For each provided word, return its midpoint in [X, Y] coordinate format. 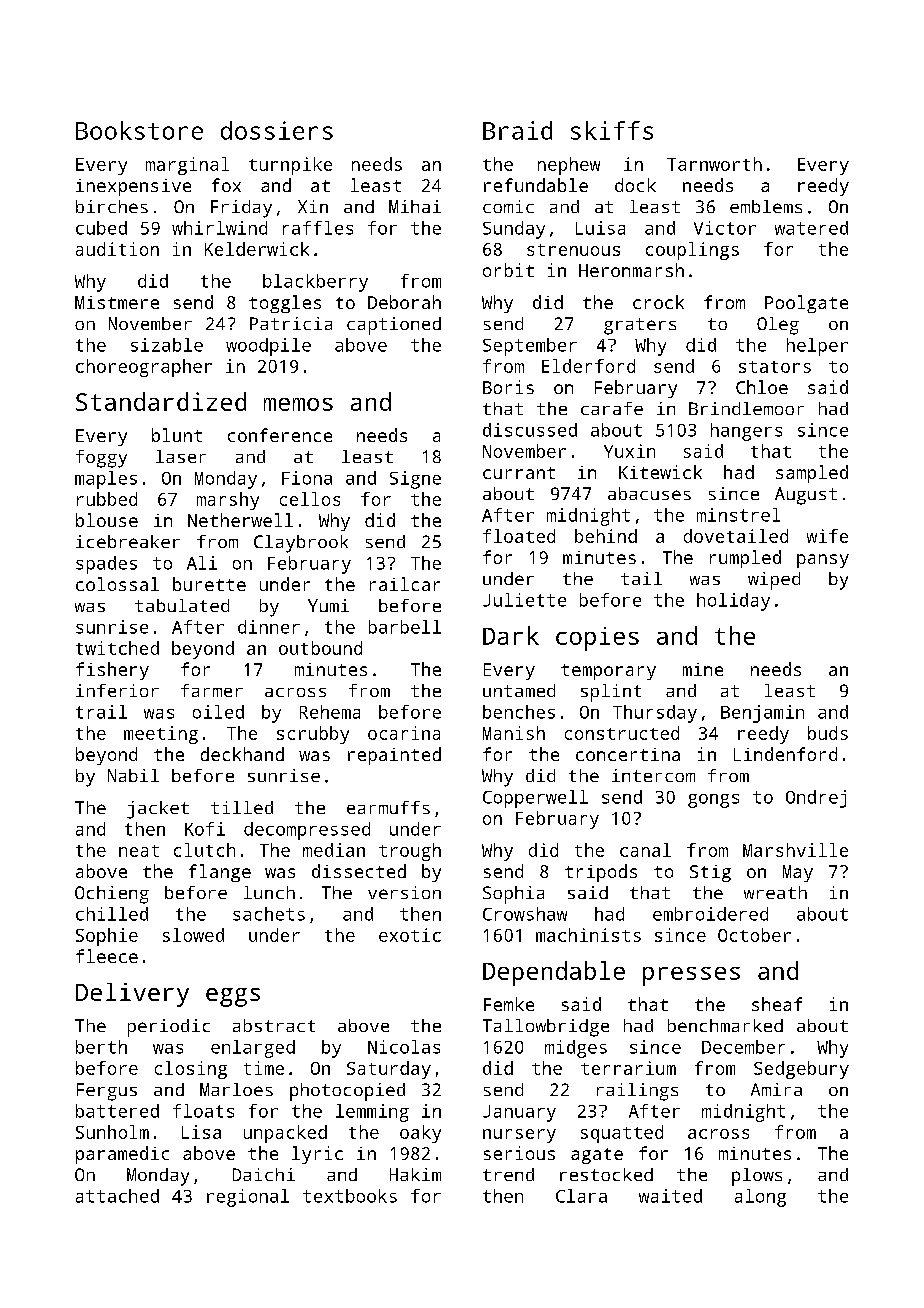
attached [117, 1196]
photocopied [347, 1092]
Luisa [600, 228]
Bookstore [139, 130]
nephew [569, 166]
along [760, 1198]
